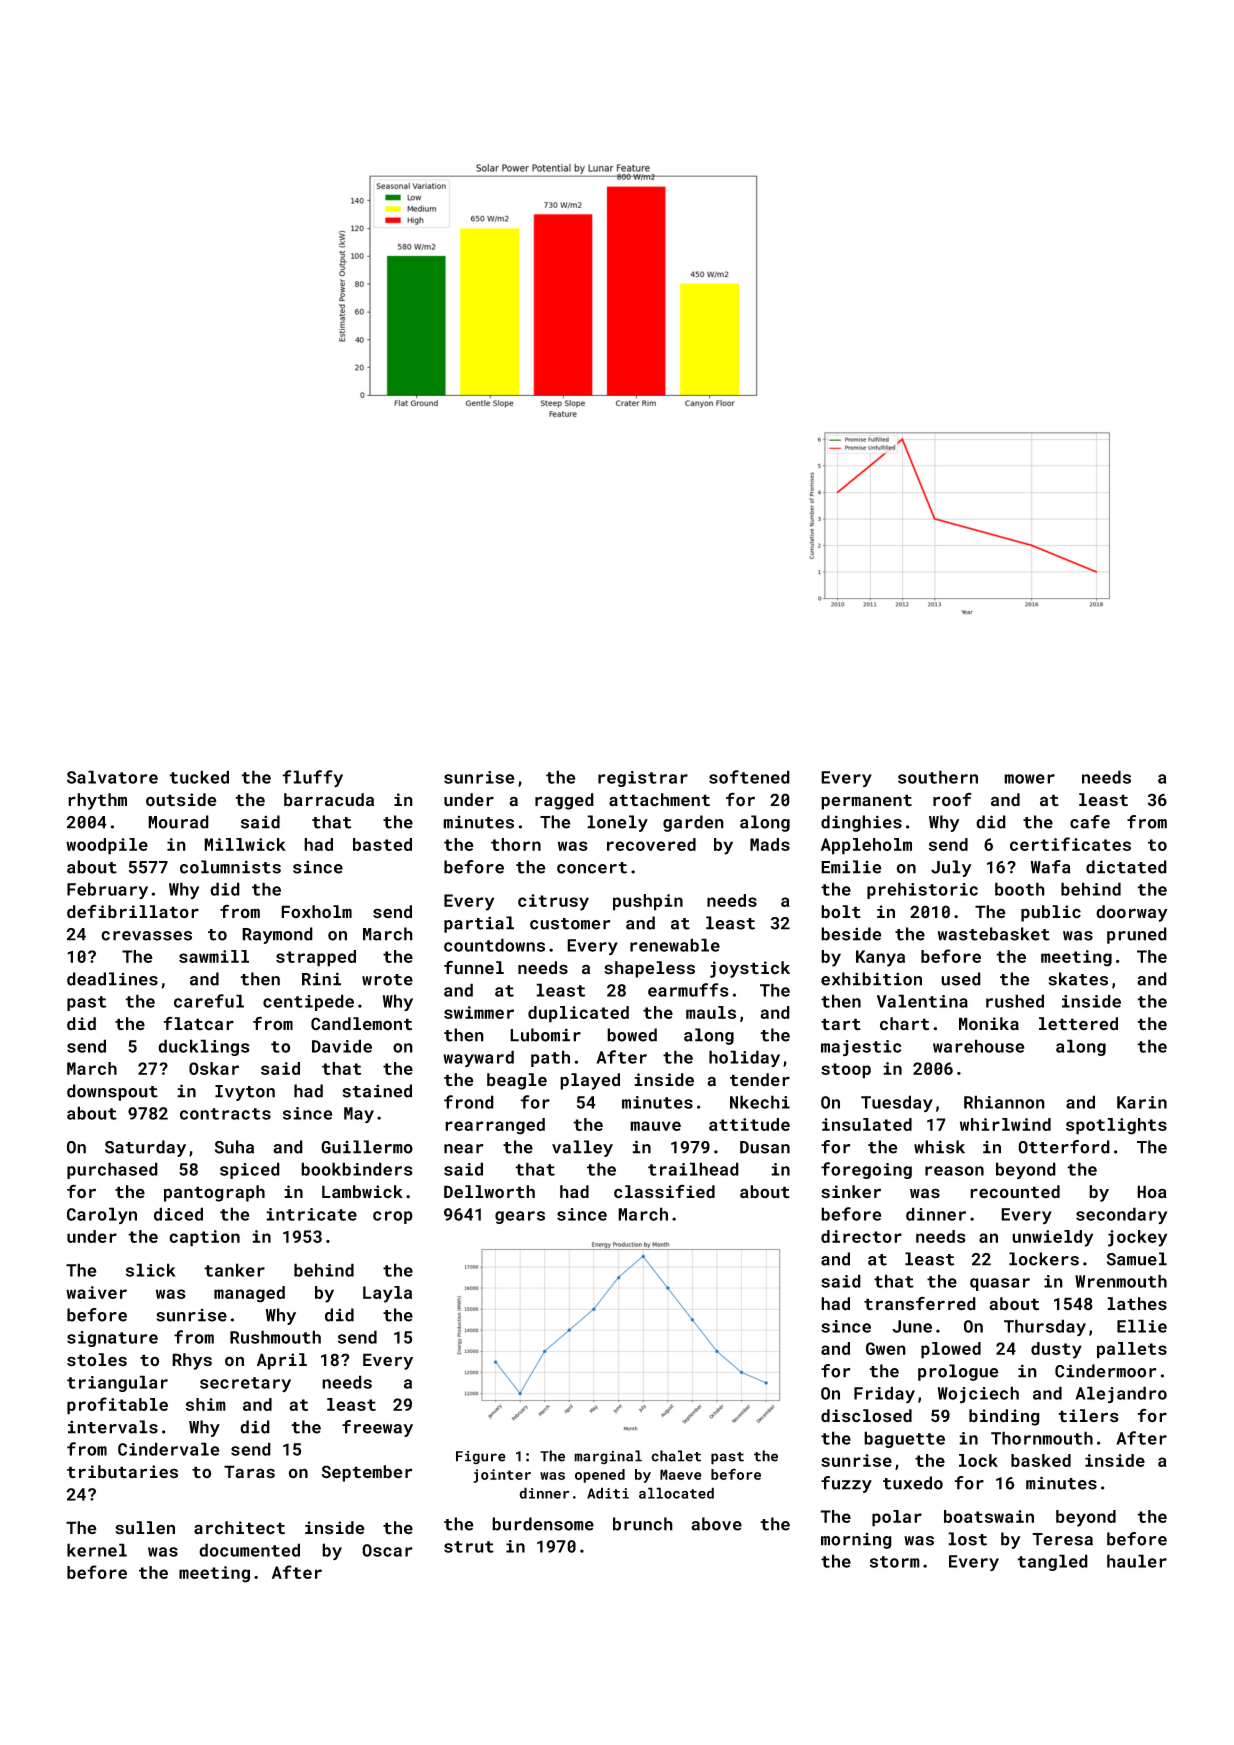 Image resolution: width=1234 pixels, height=1745 pixels. I want to click on registrar, so click(643, 779).
